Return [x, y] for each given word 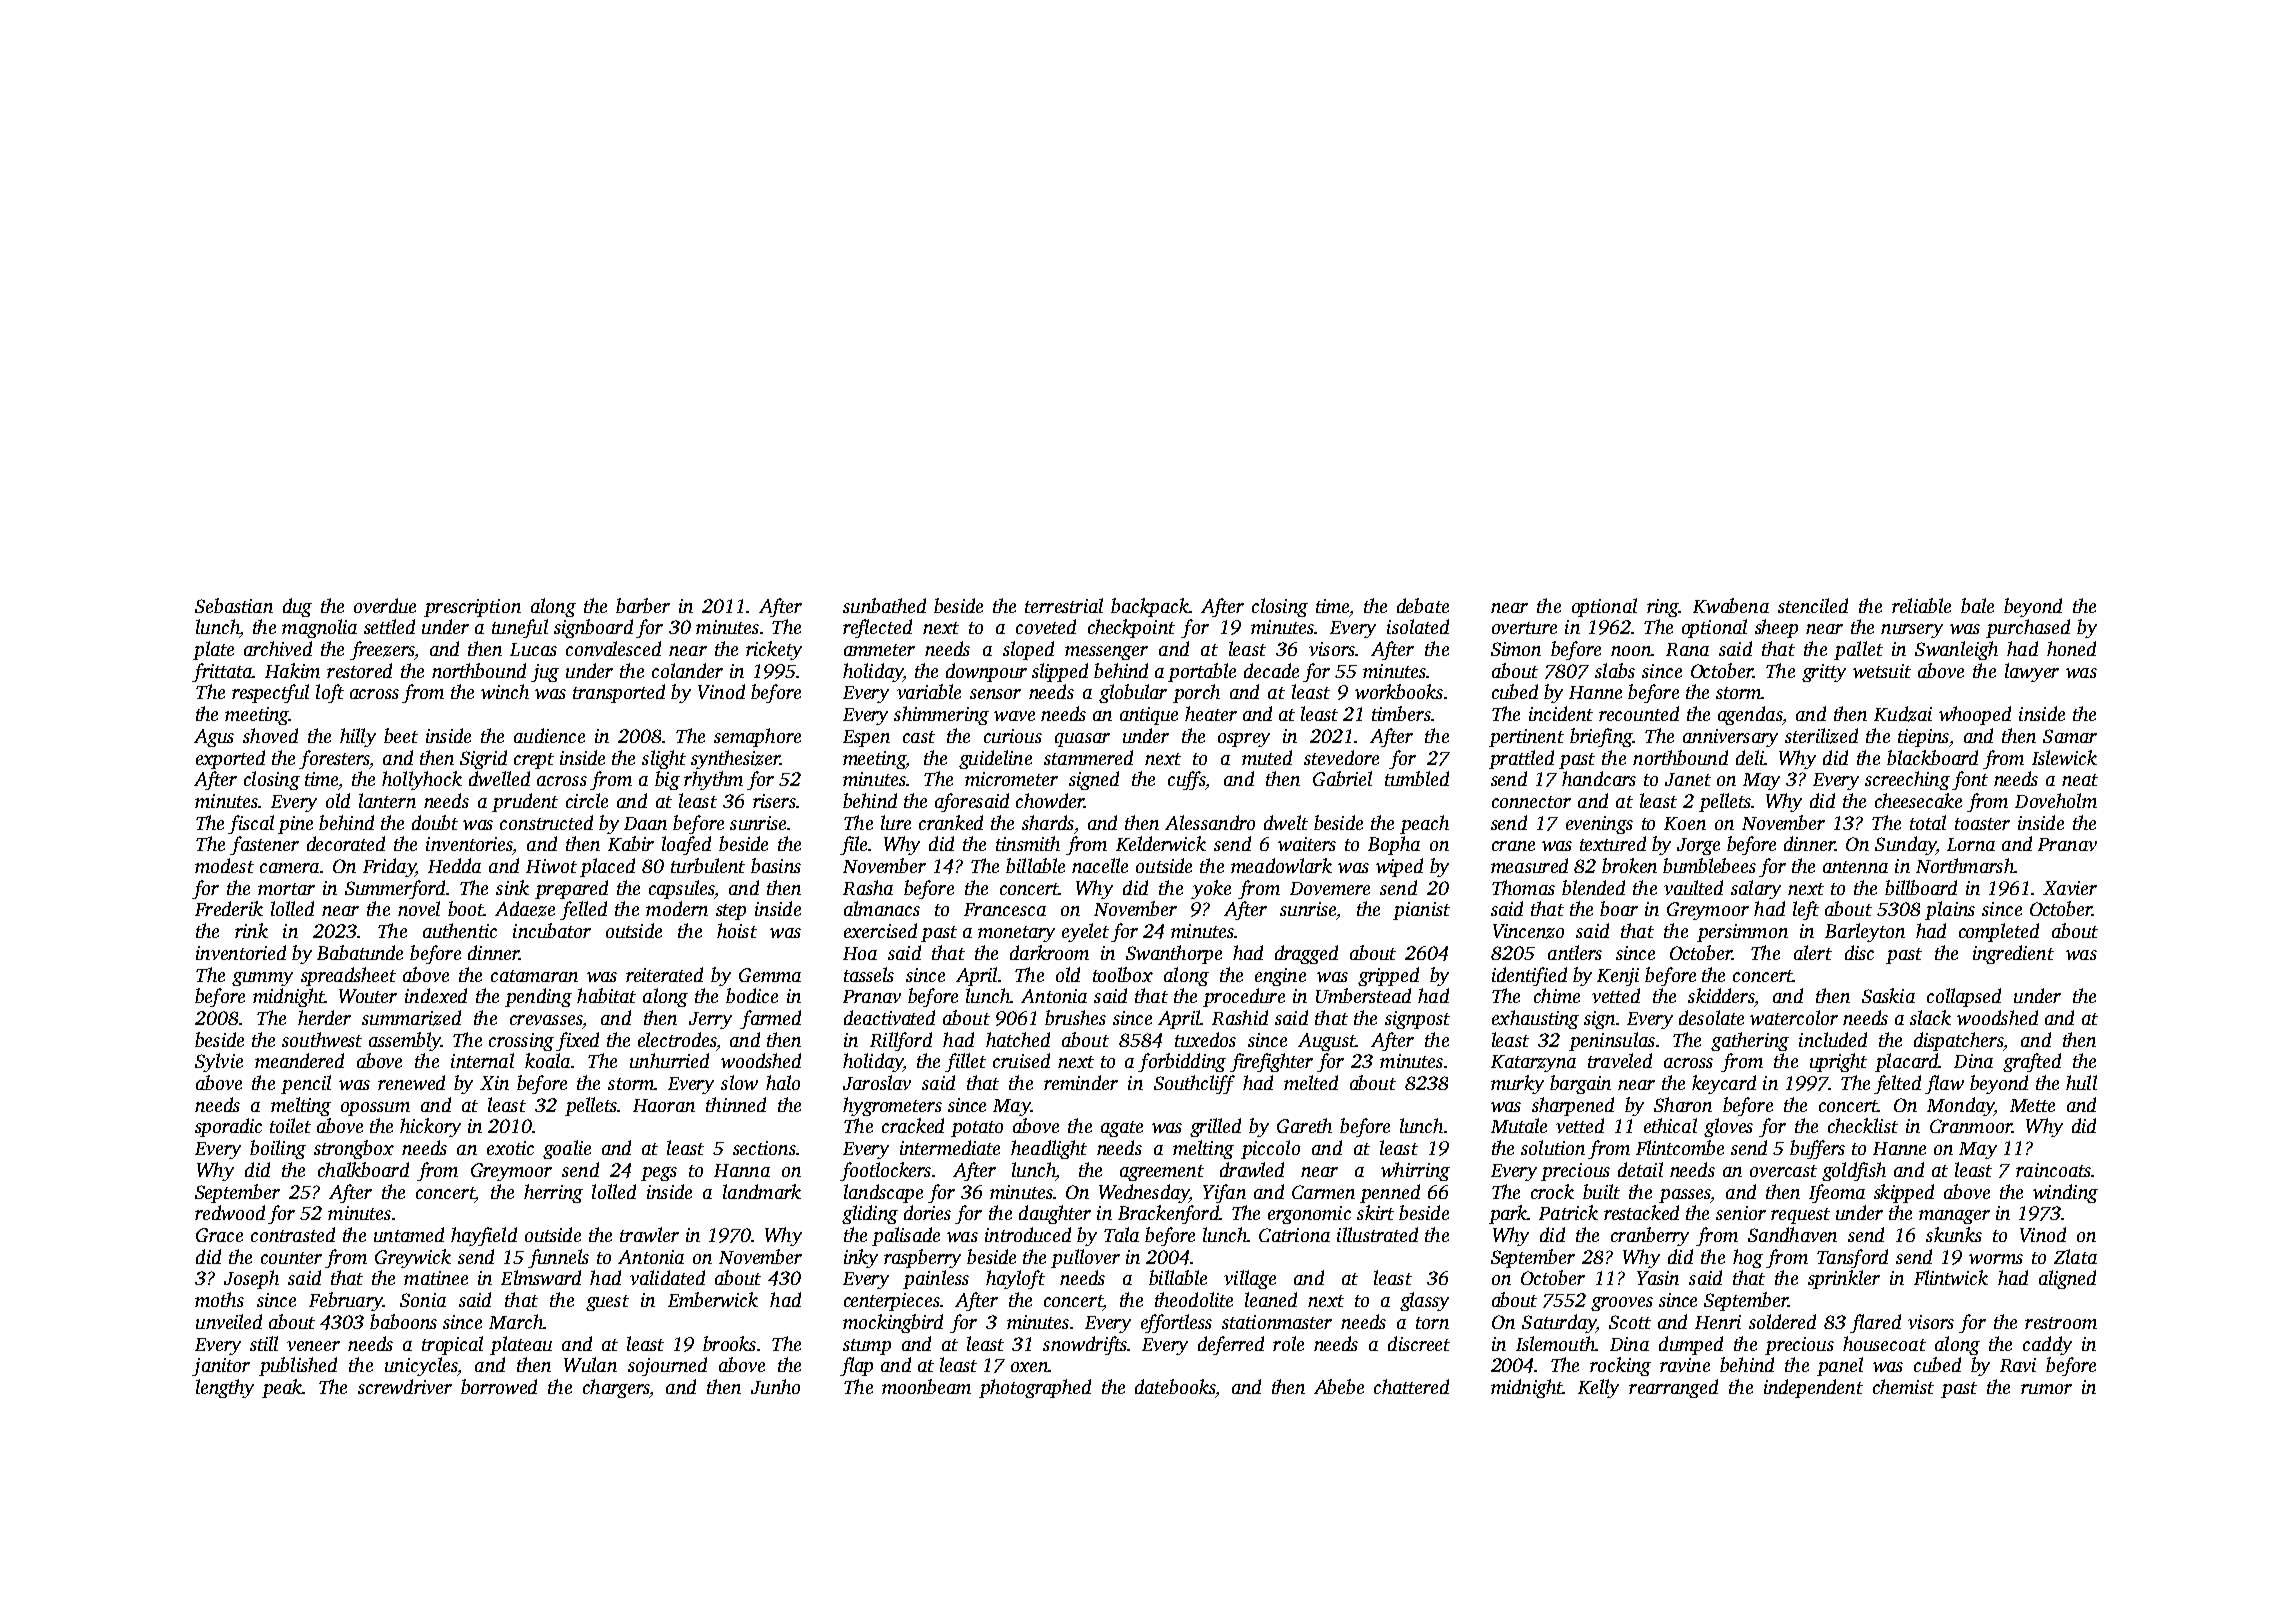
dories [927, 1212]
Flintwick [1951, 1277]
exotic [510, 1148]
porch [1196, 693]
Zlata [2075, 1256]
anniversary [1730, 738]
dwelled [499, 778]
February [346, 1301]
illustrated [1377, 1234]
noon [1631, 651]
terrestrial [1064, 605]
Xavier [2070, 888]
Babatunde [360, 952]
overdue [385, 605]
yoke [1211, 889]
